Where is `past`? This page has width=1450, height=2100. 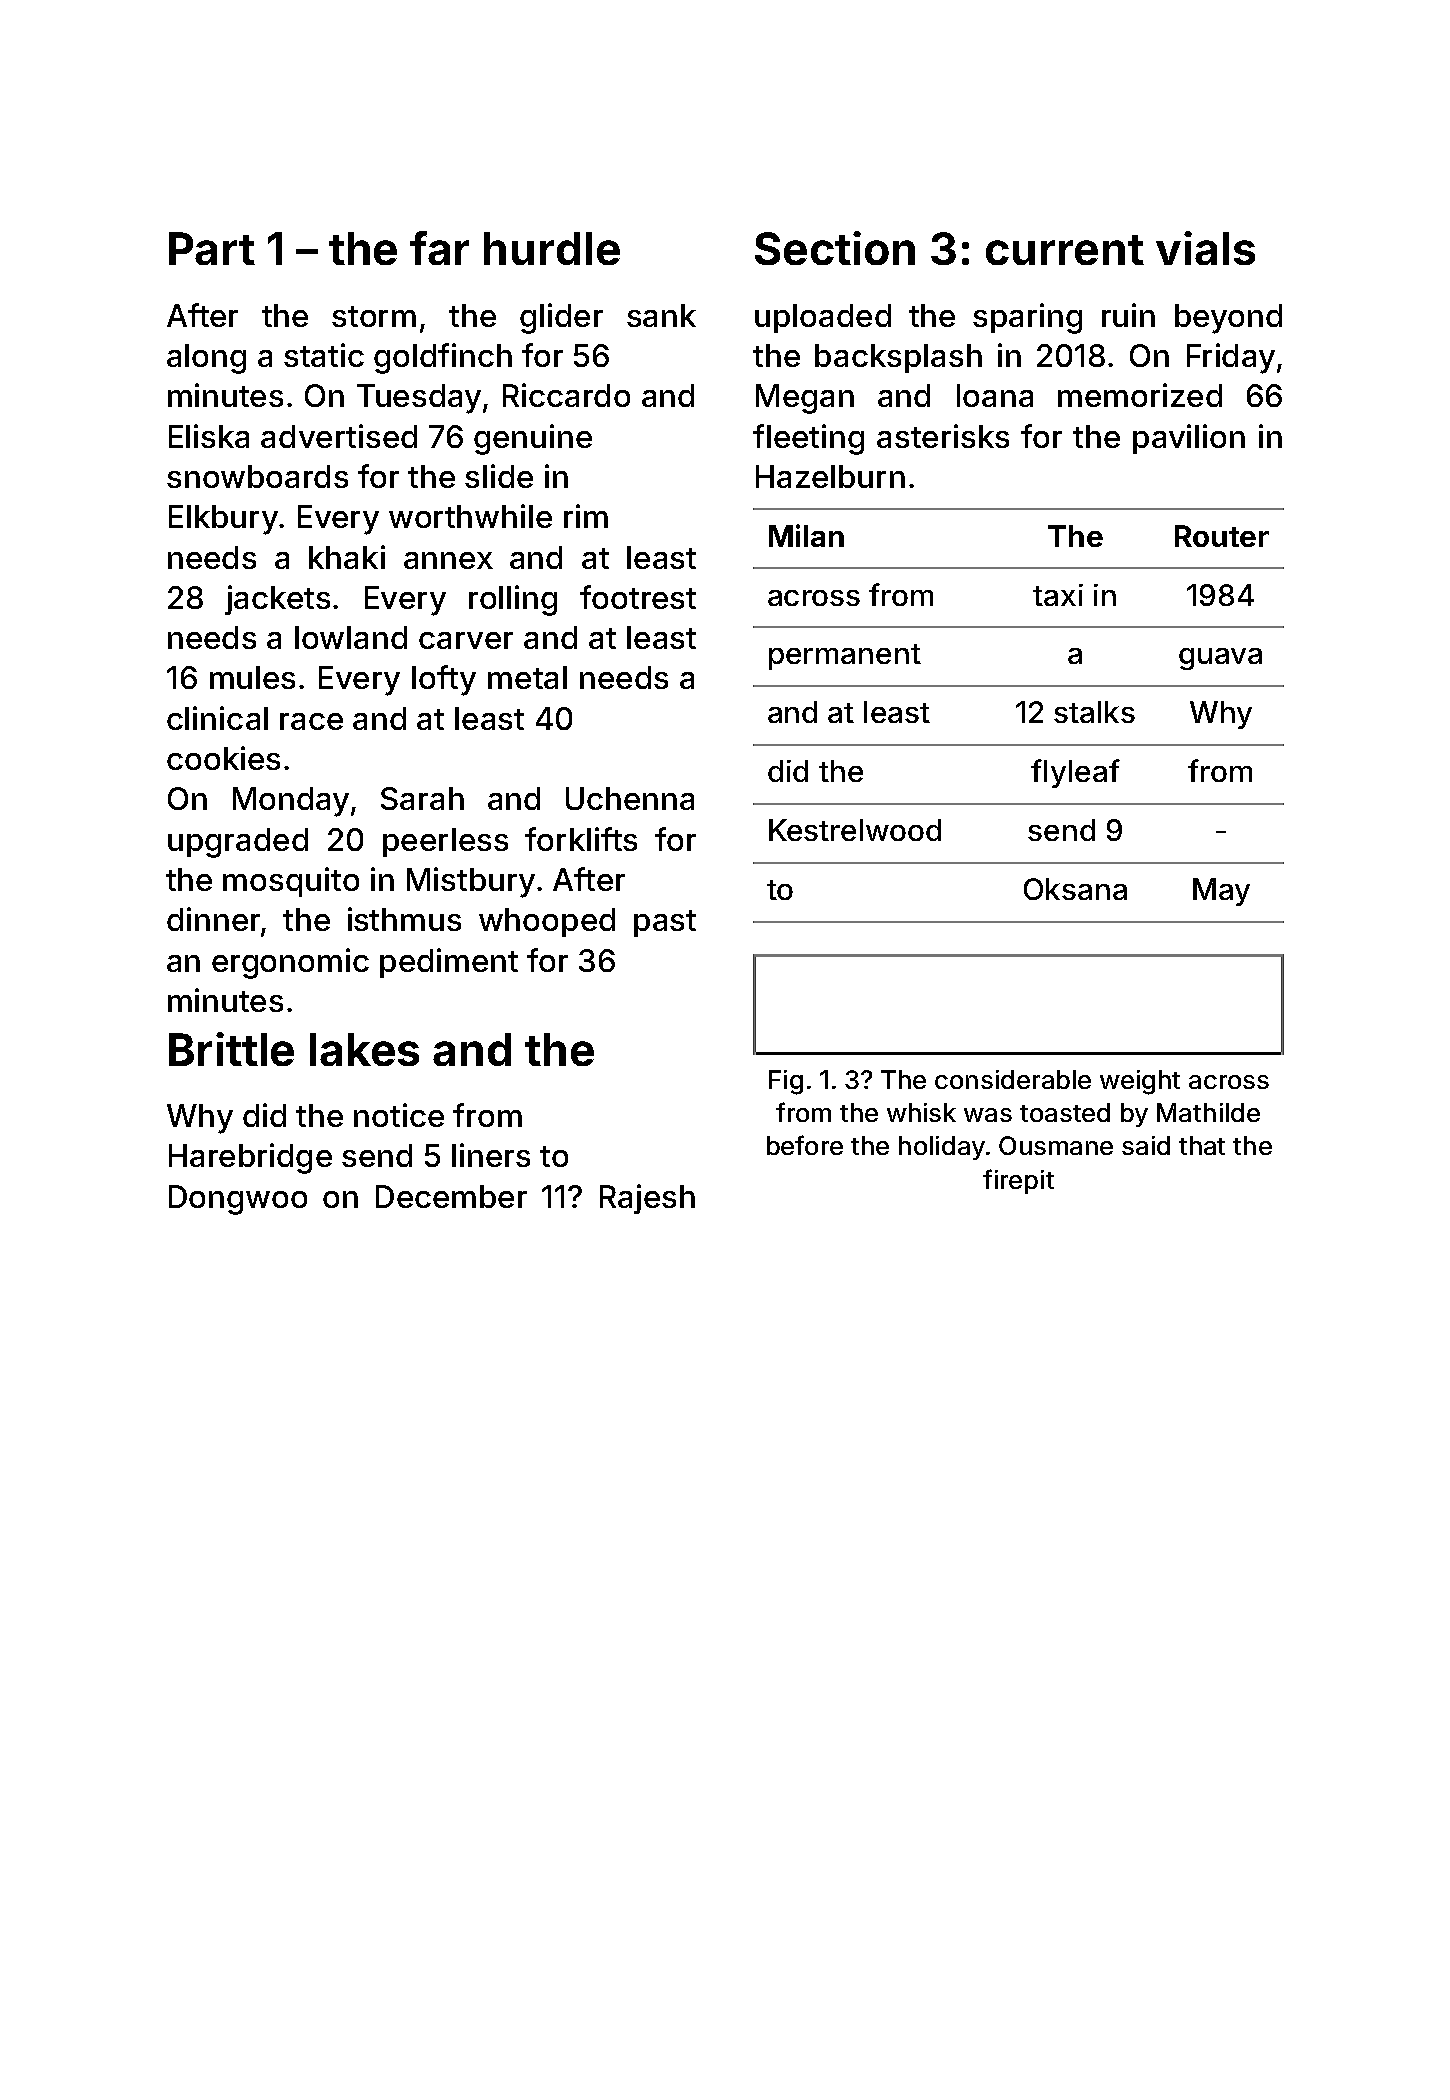
past is located at coordinates (665, 923).
